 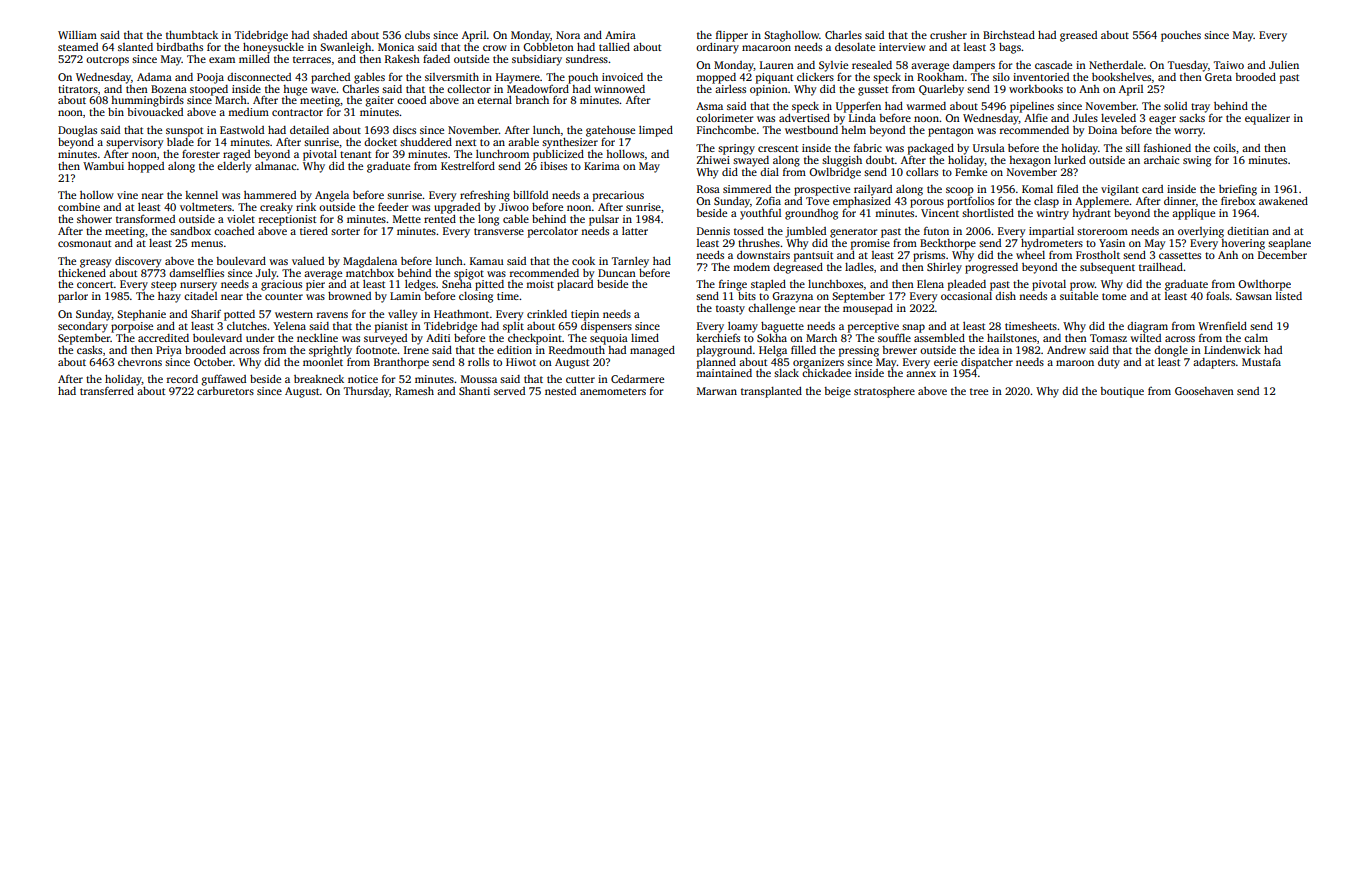 I want to click on footnote, so click(x=376, y=350).
